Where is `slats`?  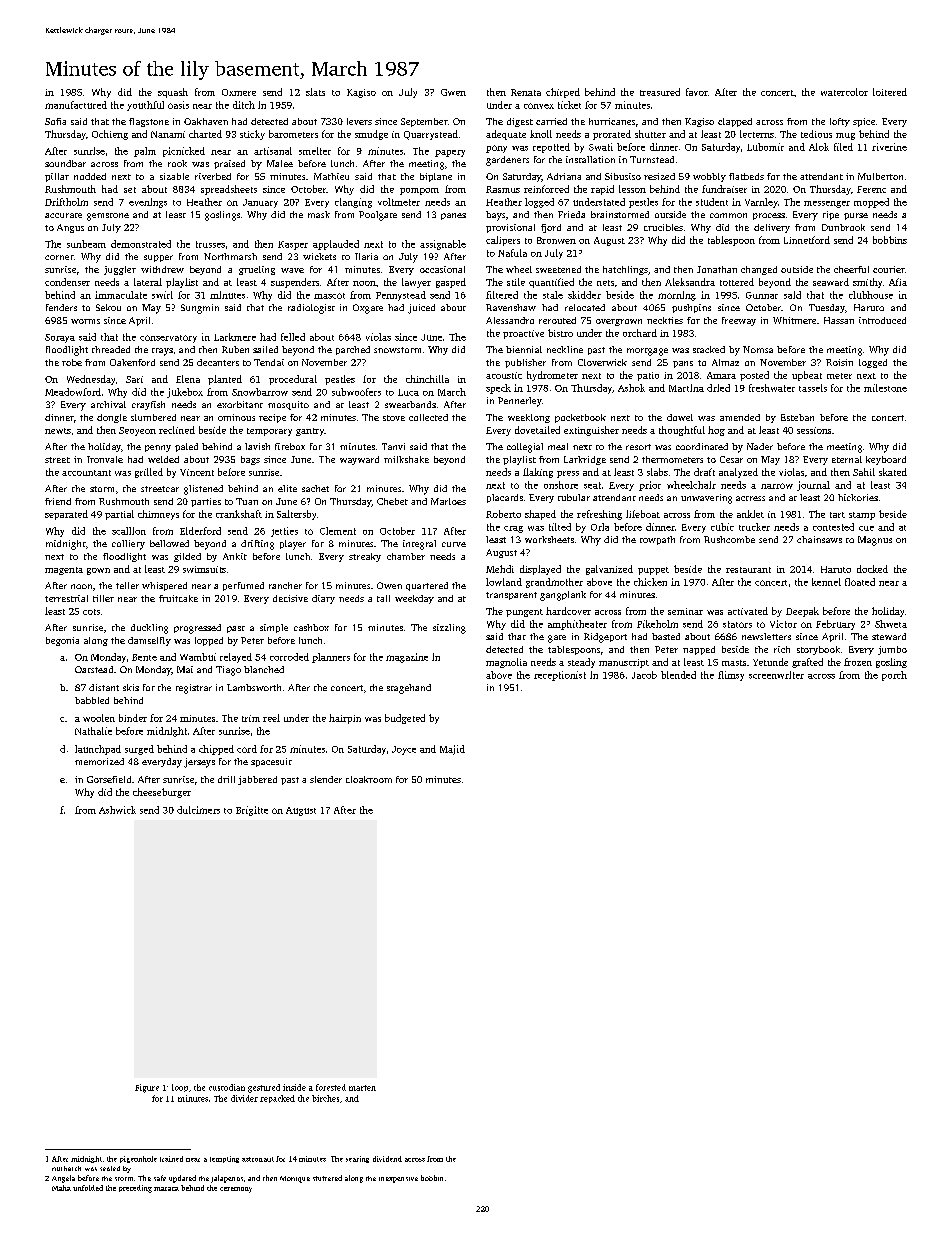
slats is located at coordinates (315, 92).
